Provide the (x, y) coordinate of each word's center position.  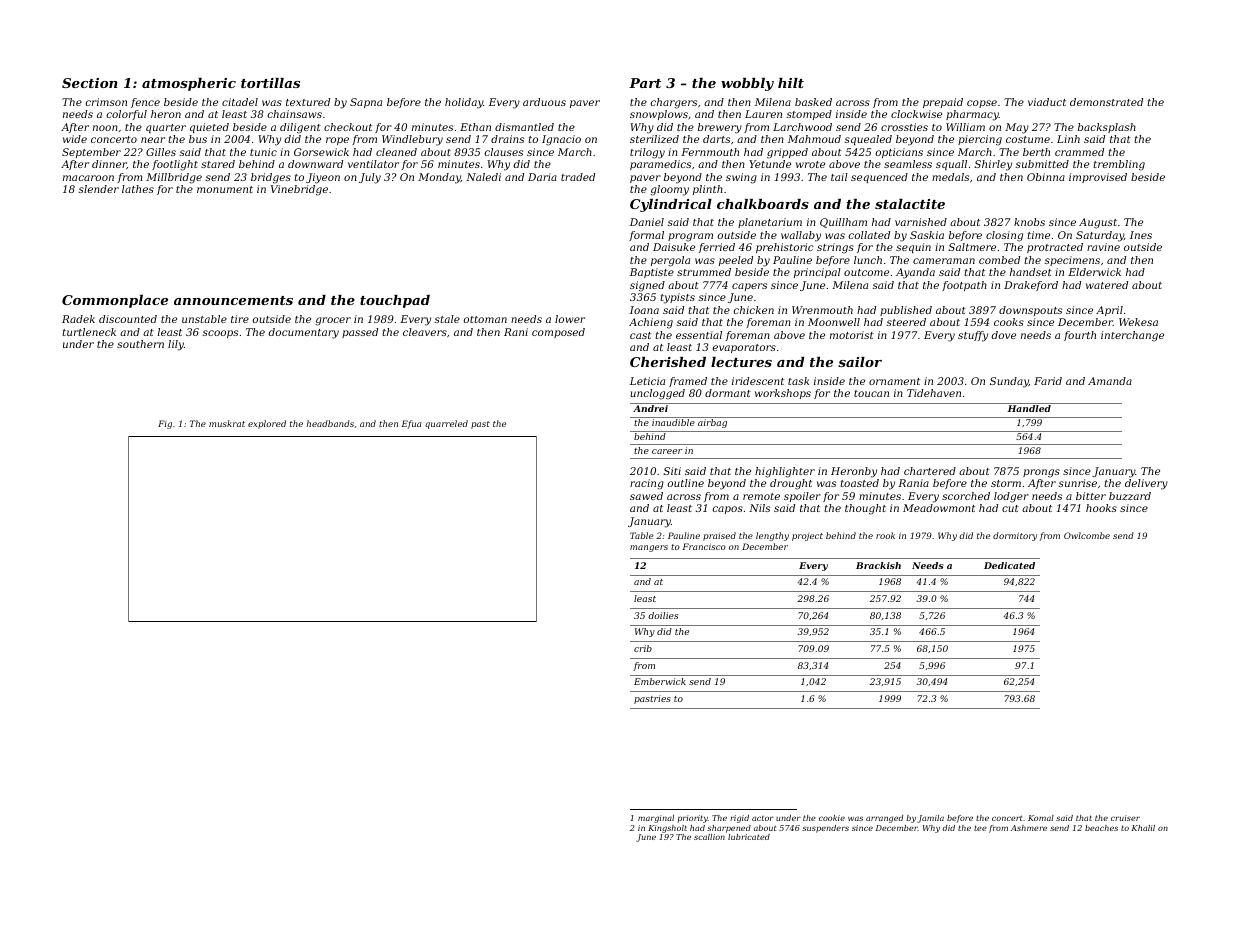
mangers (649, 548)
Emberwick (660, 681)
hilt (791, 83)
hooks (1101, 508)
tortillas (270, 83)
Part (645, 83)
